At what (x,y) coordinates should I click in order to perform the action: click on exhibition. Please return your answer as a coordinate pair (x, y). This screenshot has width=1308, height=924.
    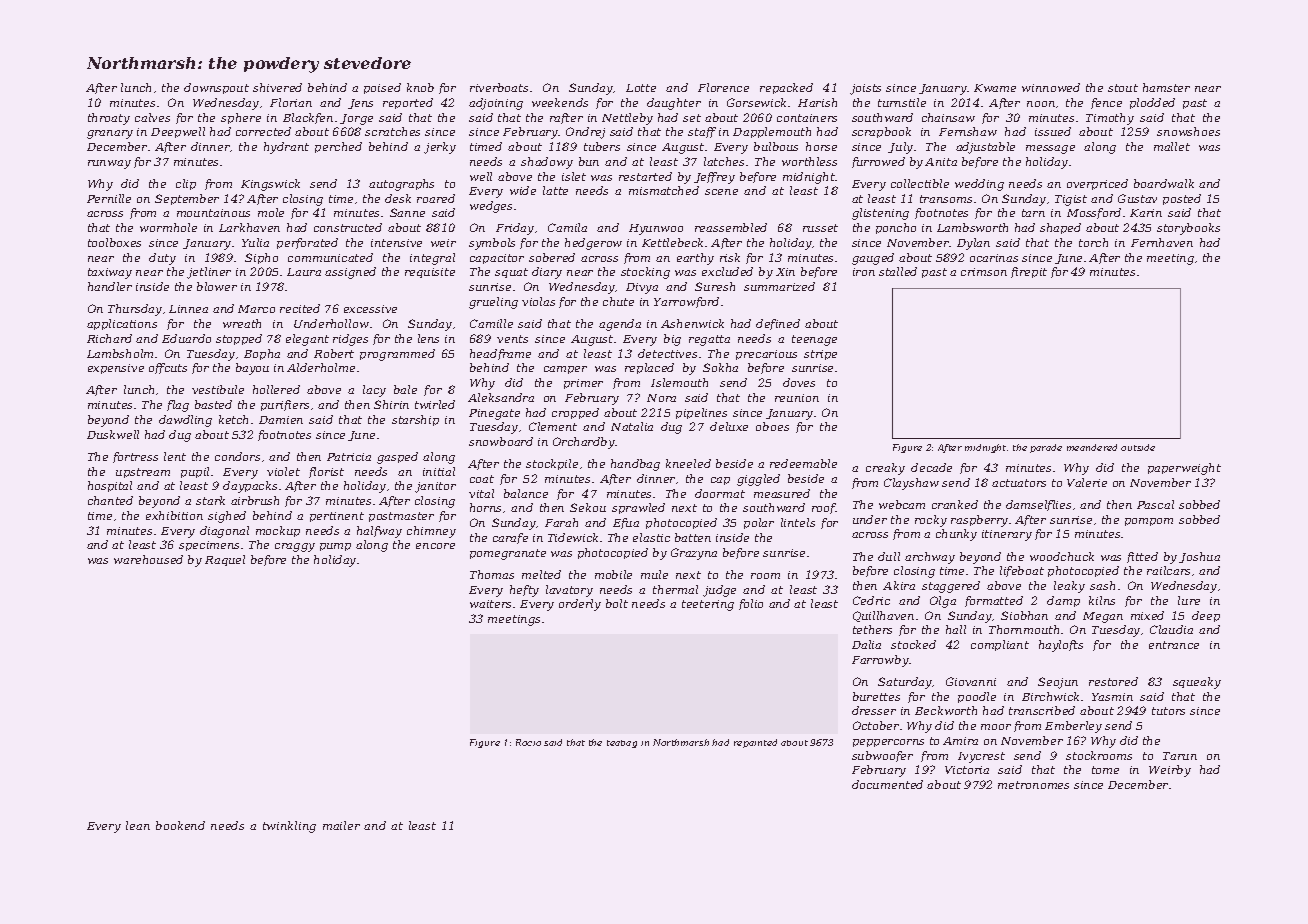
    Looking at the image, I should click on (174, 515).
